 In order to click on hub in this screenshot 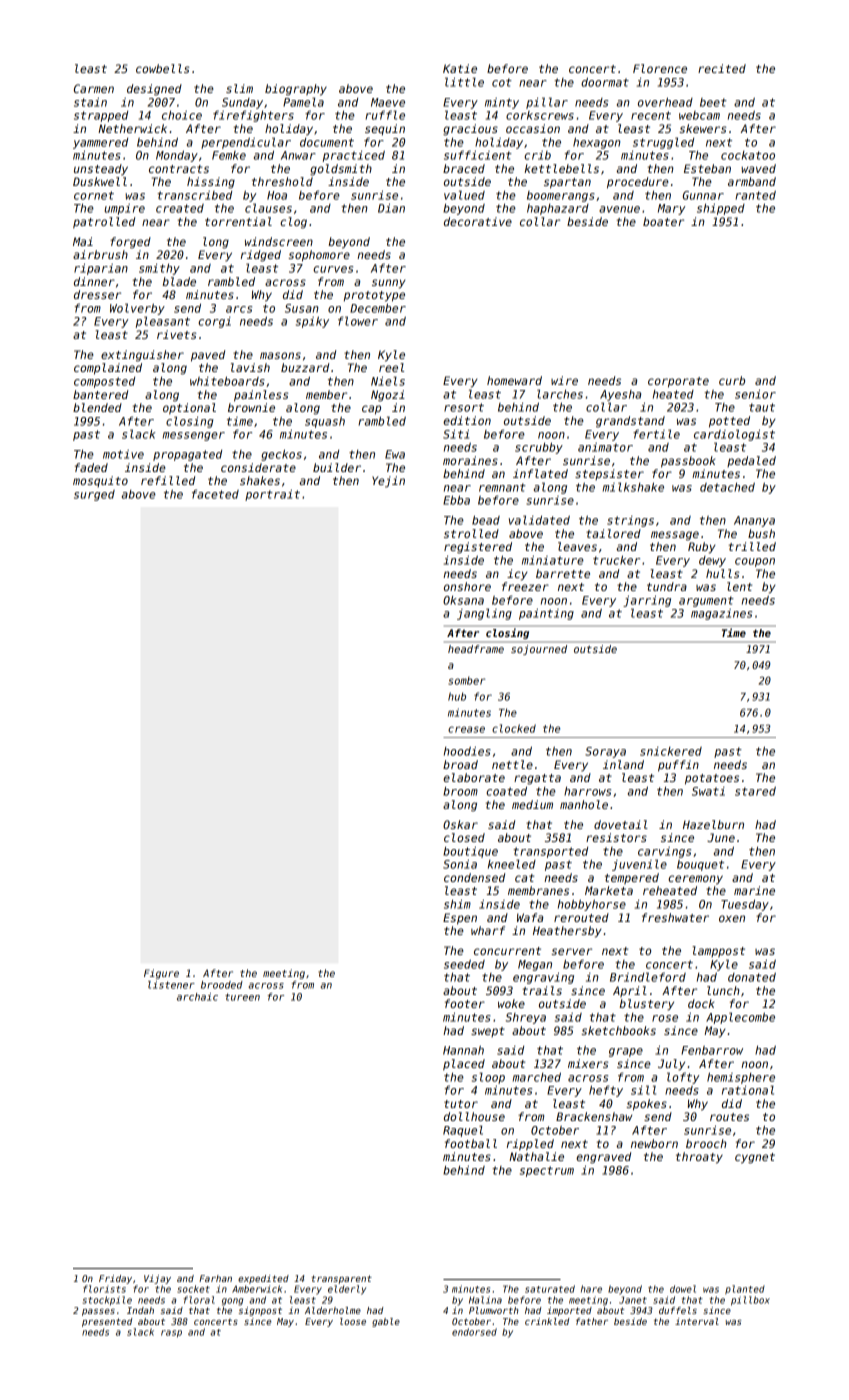, I will do `click(457, 696)`.
